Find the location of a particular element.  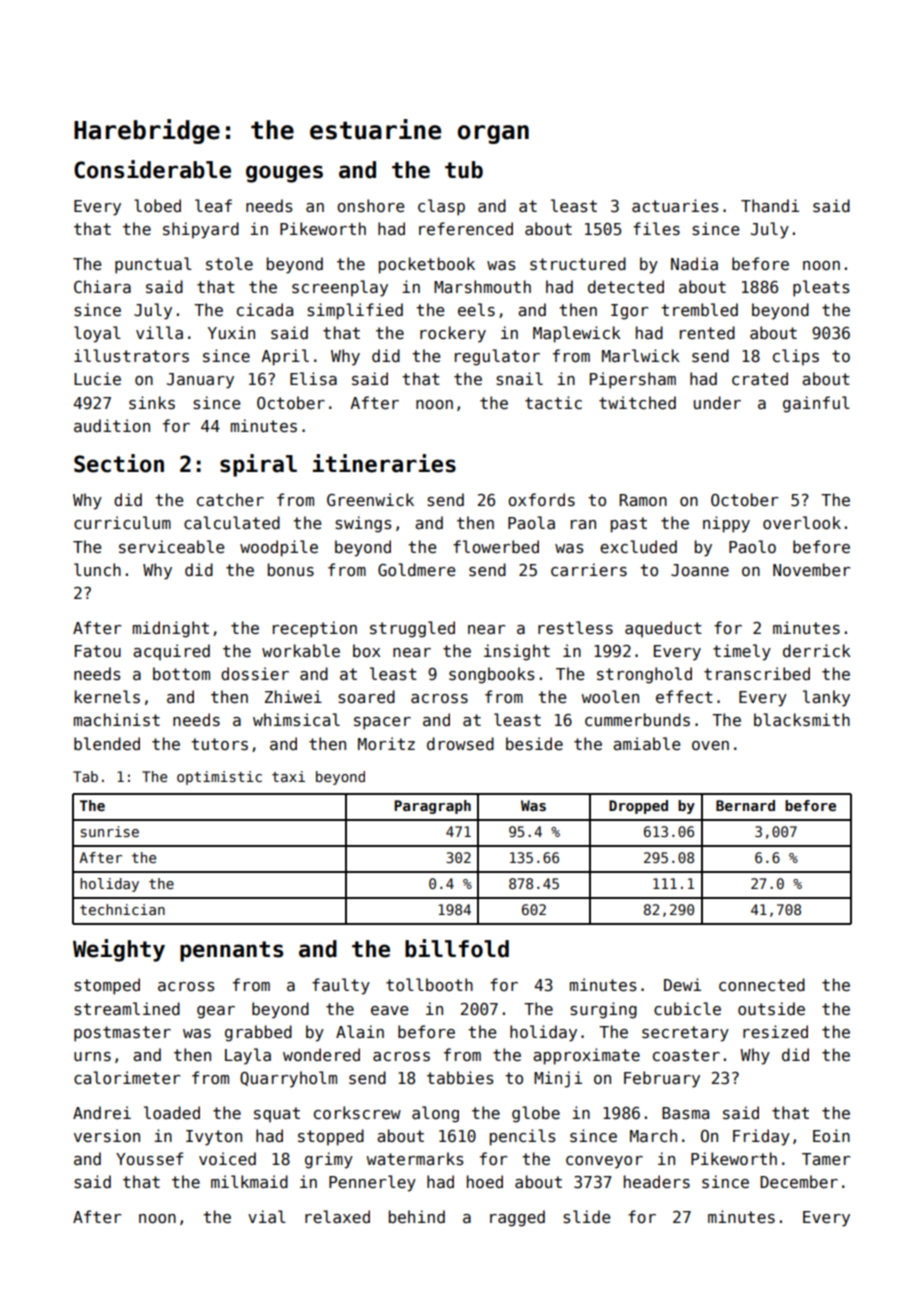

aqueduct is located at coordinates (663, 629).
